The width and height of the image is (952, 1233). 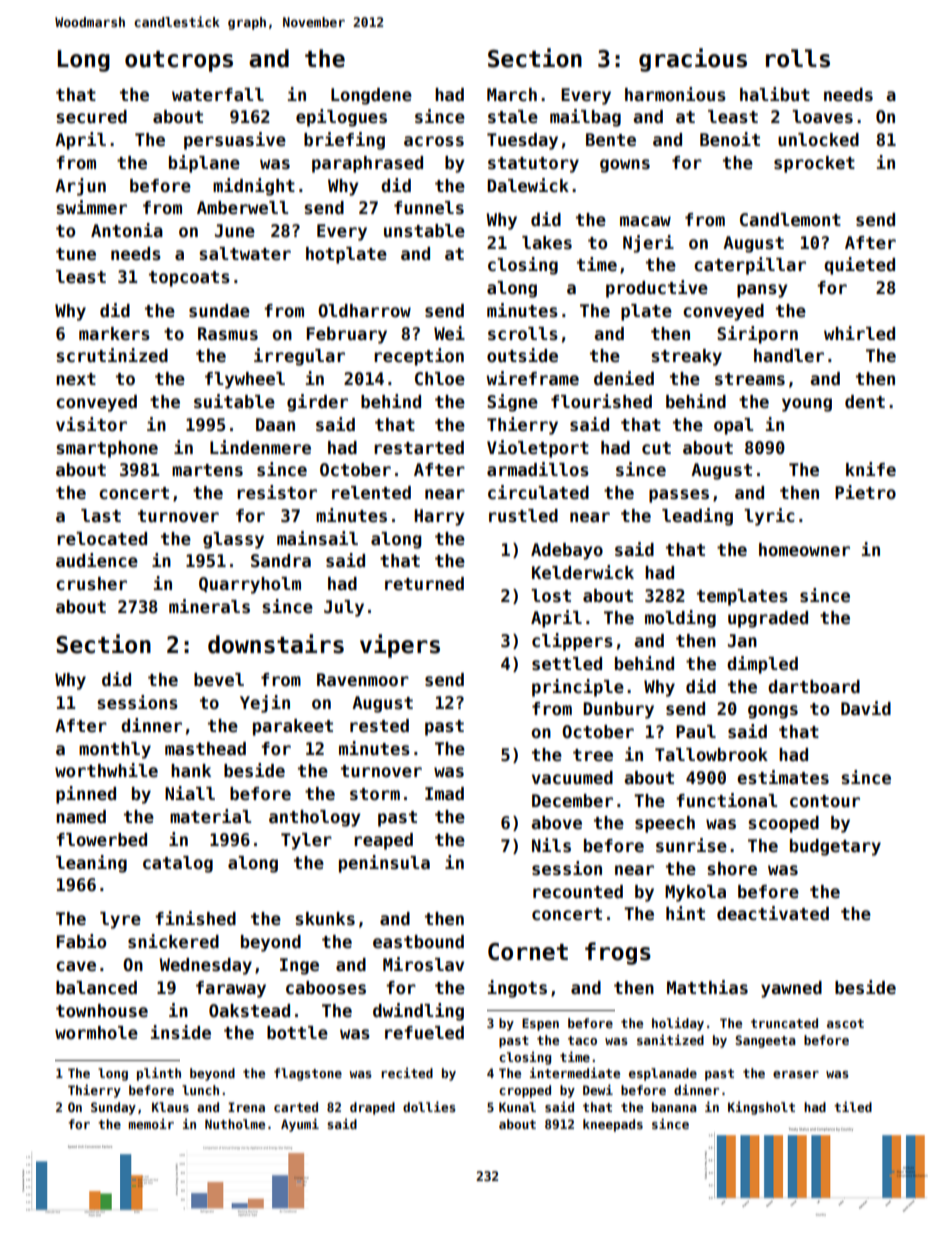 I want to click on Pietro, so click(x=865, y=492).
